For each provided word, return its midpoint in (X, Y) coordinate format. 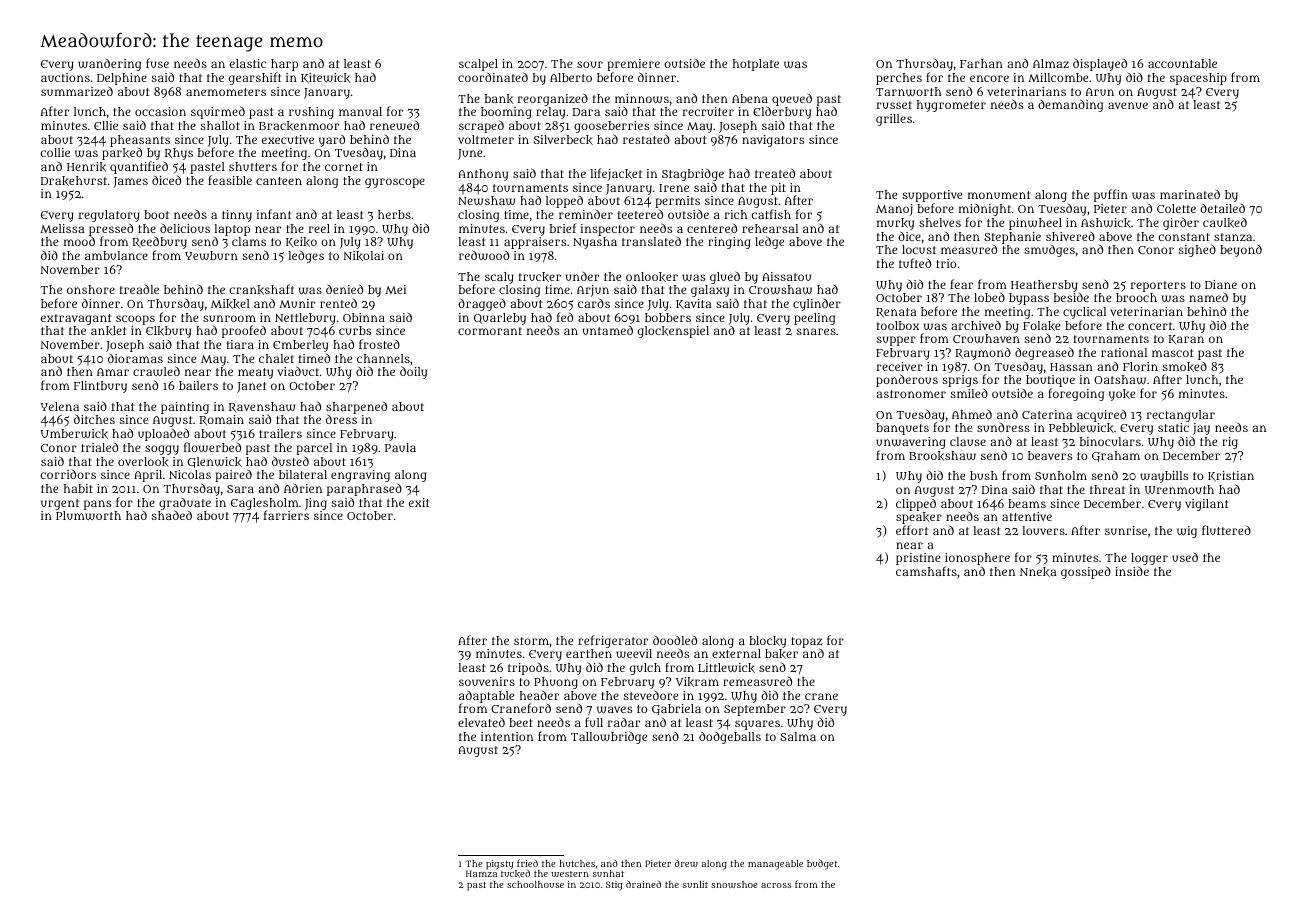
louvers (1044, 530)
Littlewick (726, 668)
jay (1201, 429)
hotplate (756, 65)
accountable (1182, 63)
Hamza (481, 874)
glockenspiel (673, 332)
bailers (198, 385)
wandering (109, 64)
